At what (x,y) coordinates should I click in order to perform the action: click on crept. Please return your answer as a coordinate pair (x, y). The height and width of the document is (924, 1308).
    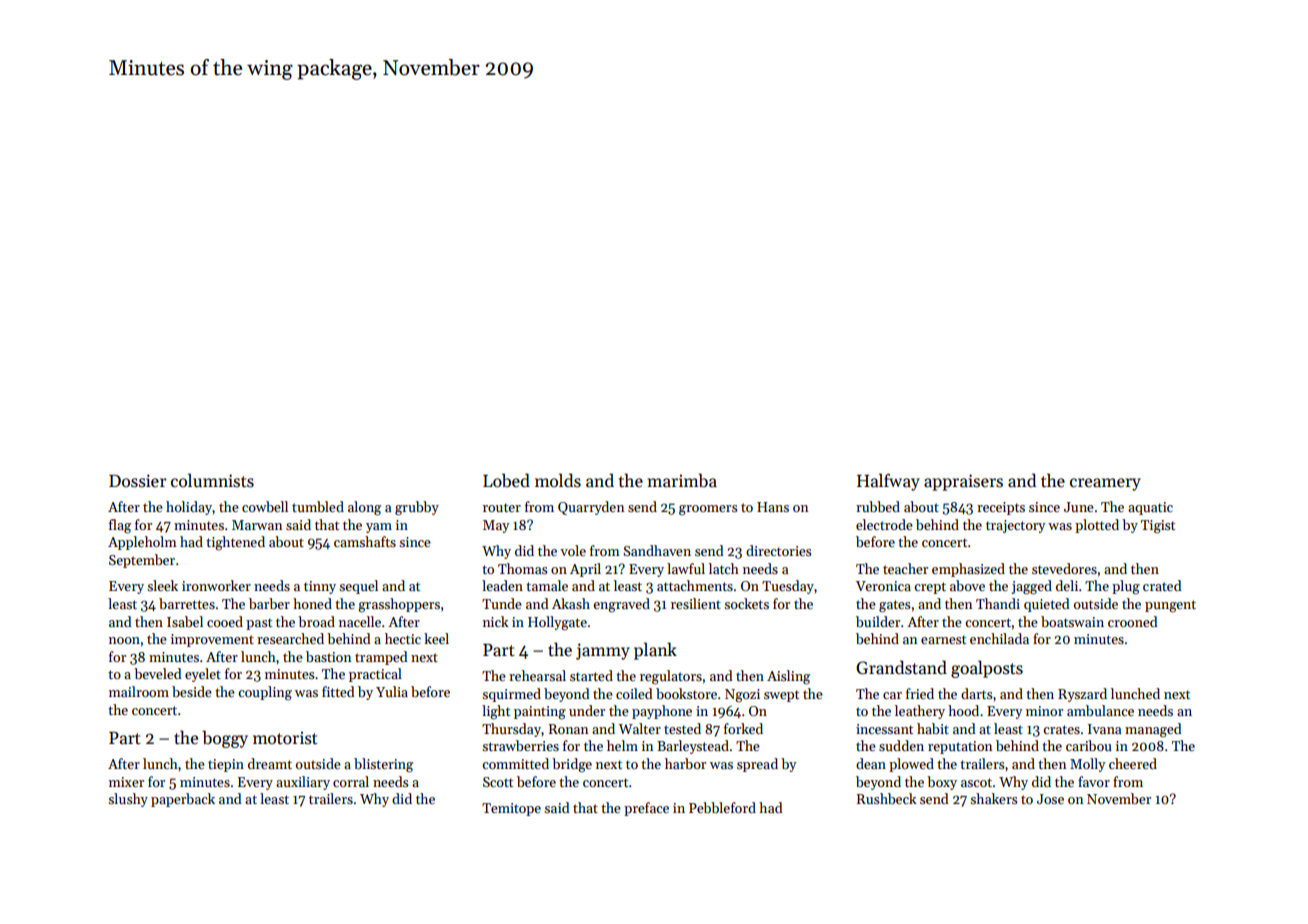
    Looking at the image, I should click on (930, 588).
